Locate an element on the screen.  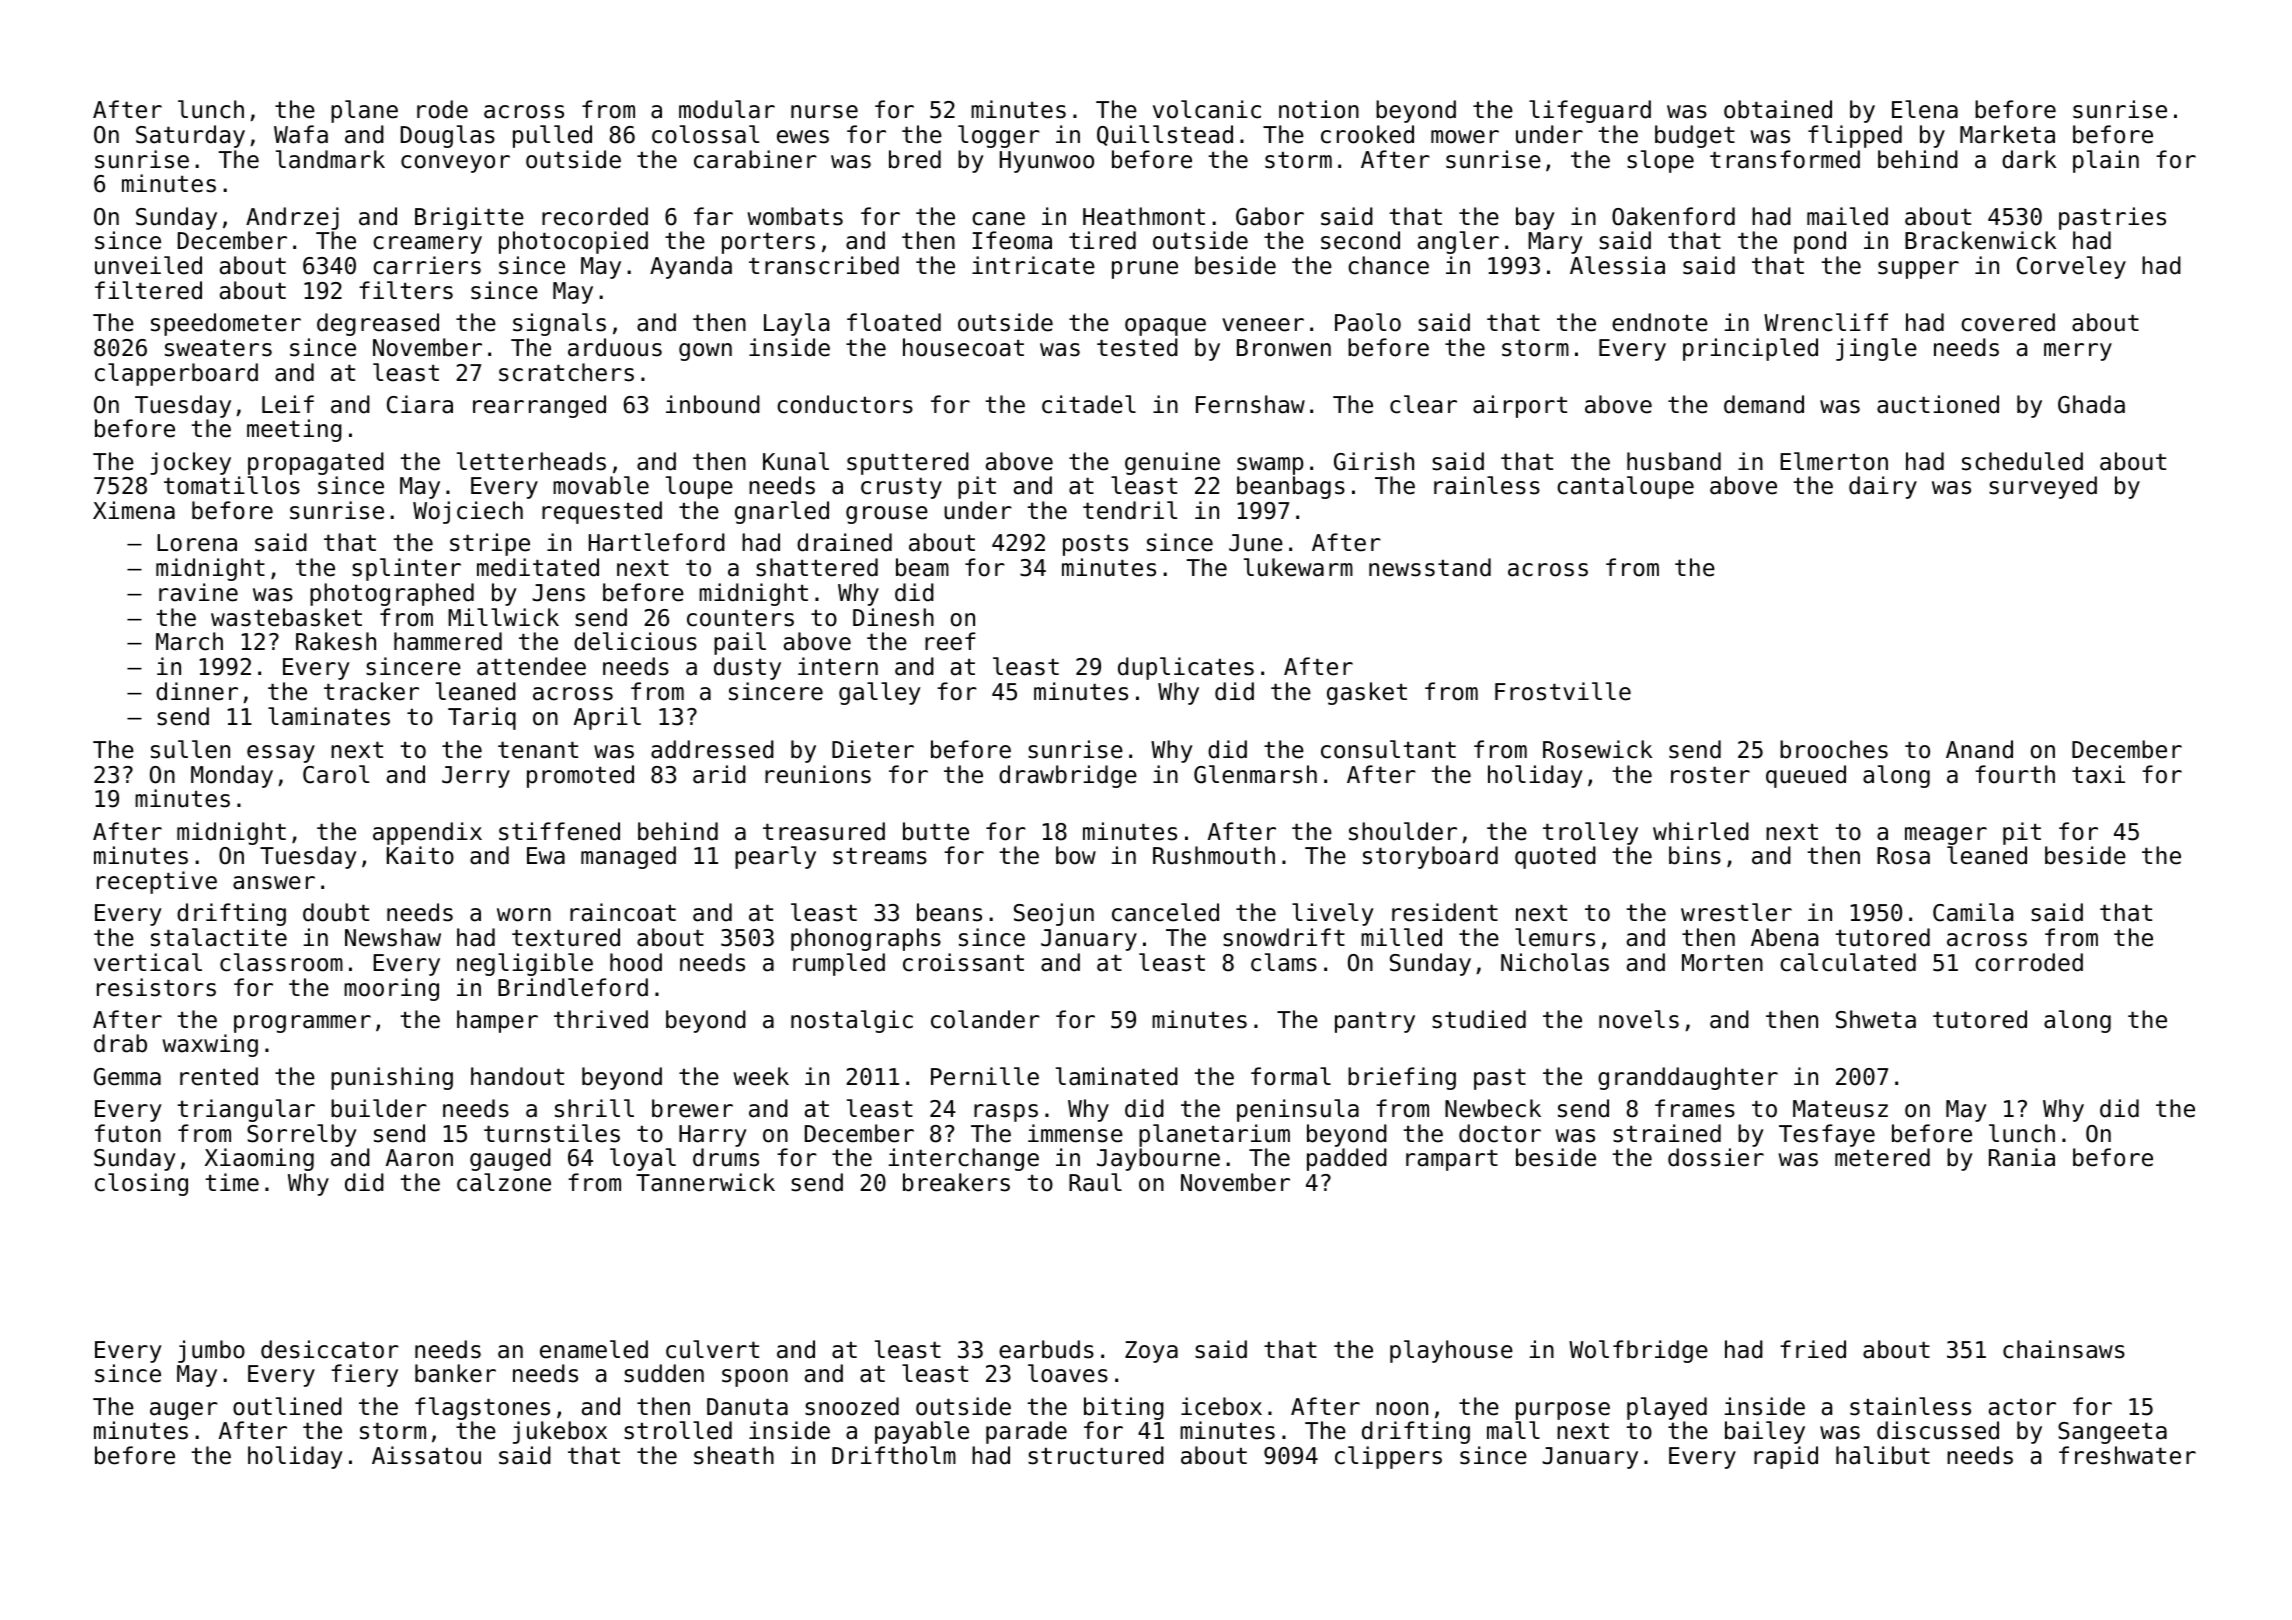
receptive is located at coordinates (157, 882).
